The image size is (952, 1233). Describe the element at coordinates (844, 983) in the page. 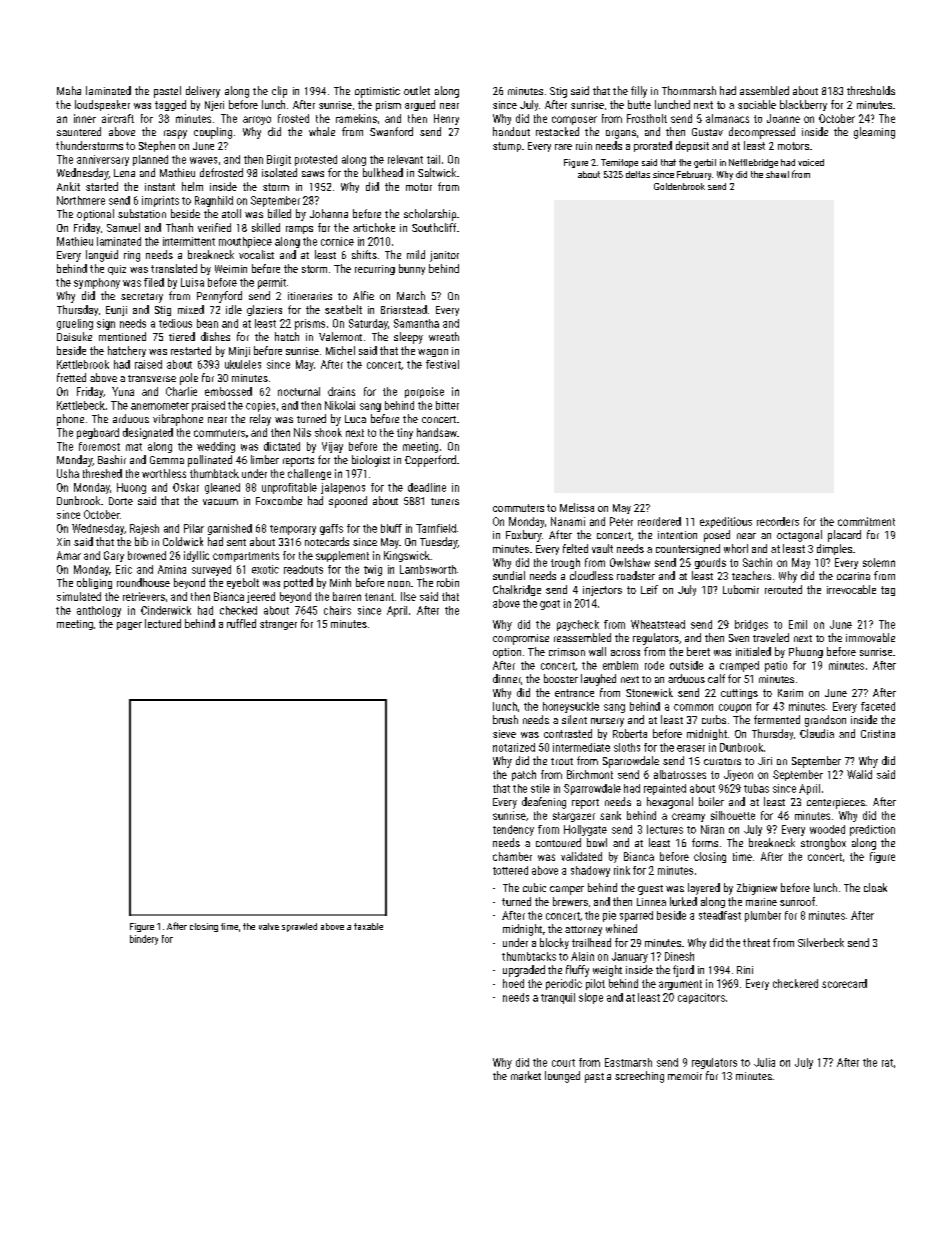

I see `scorecard` at that location.
